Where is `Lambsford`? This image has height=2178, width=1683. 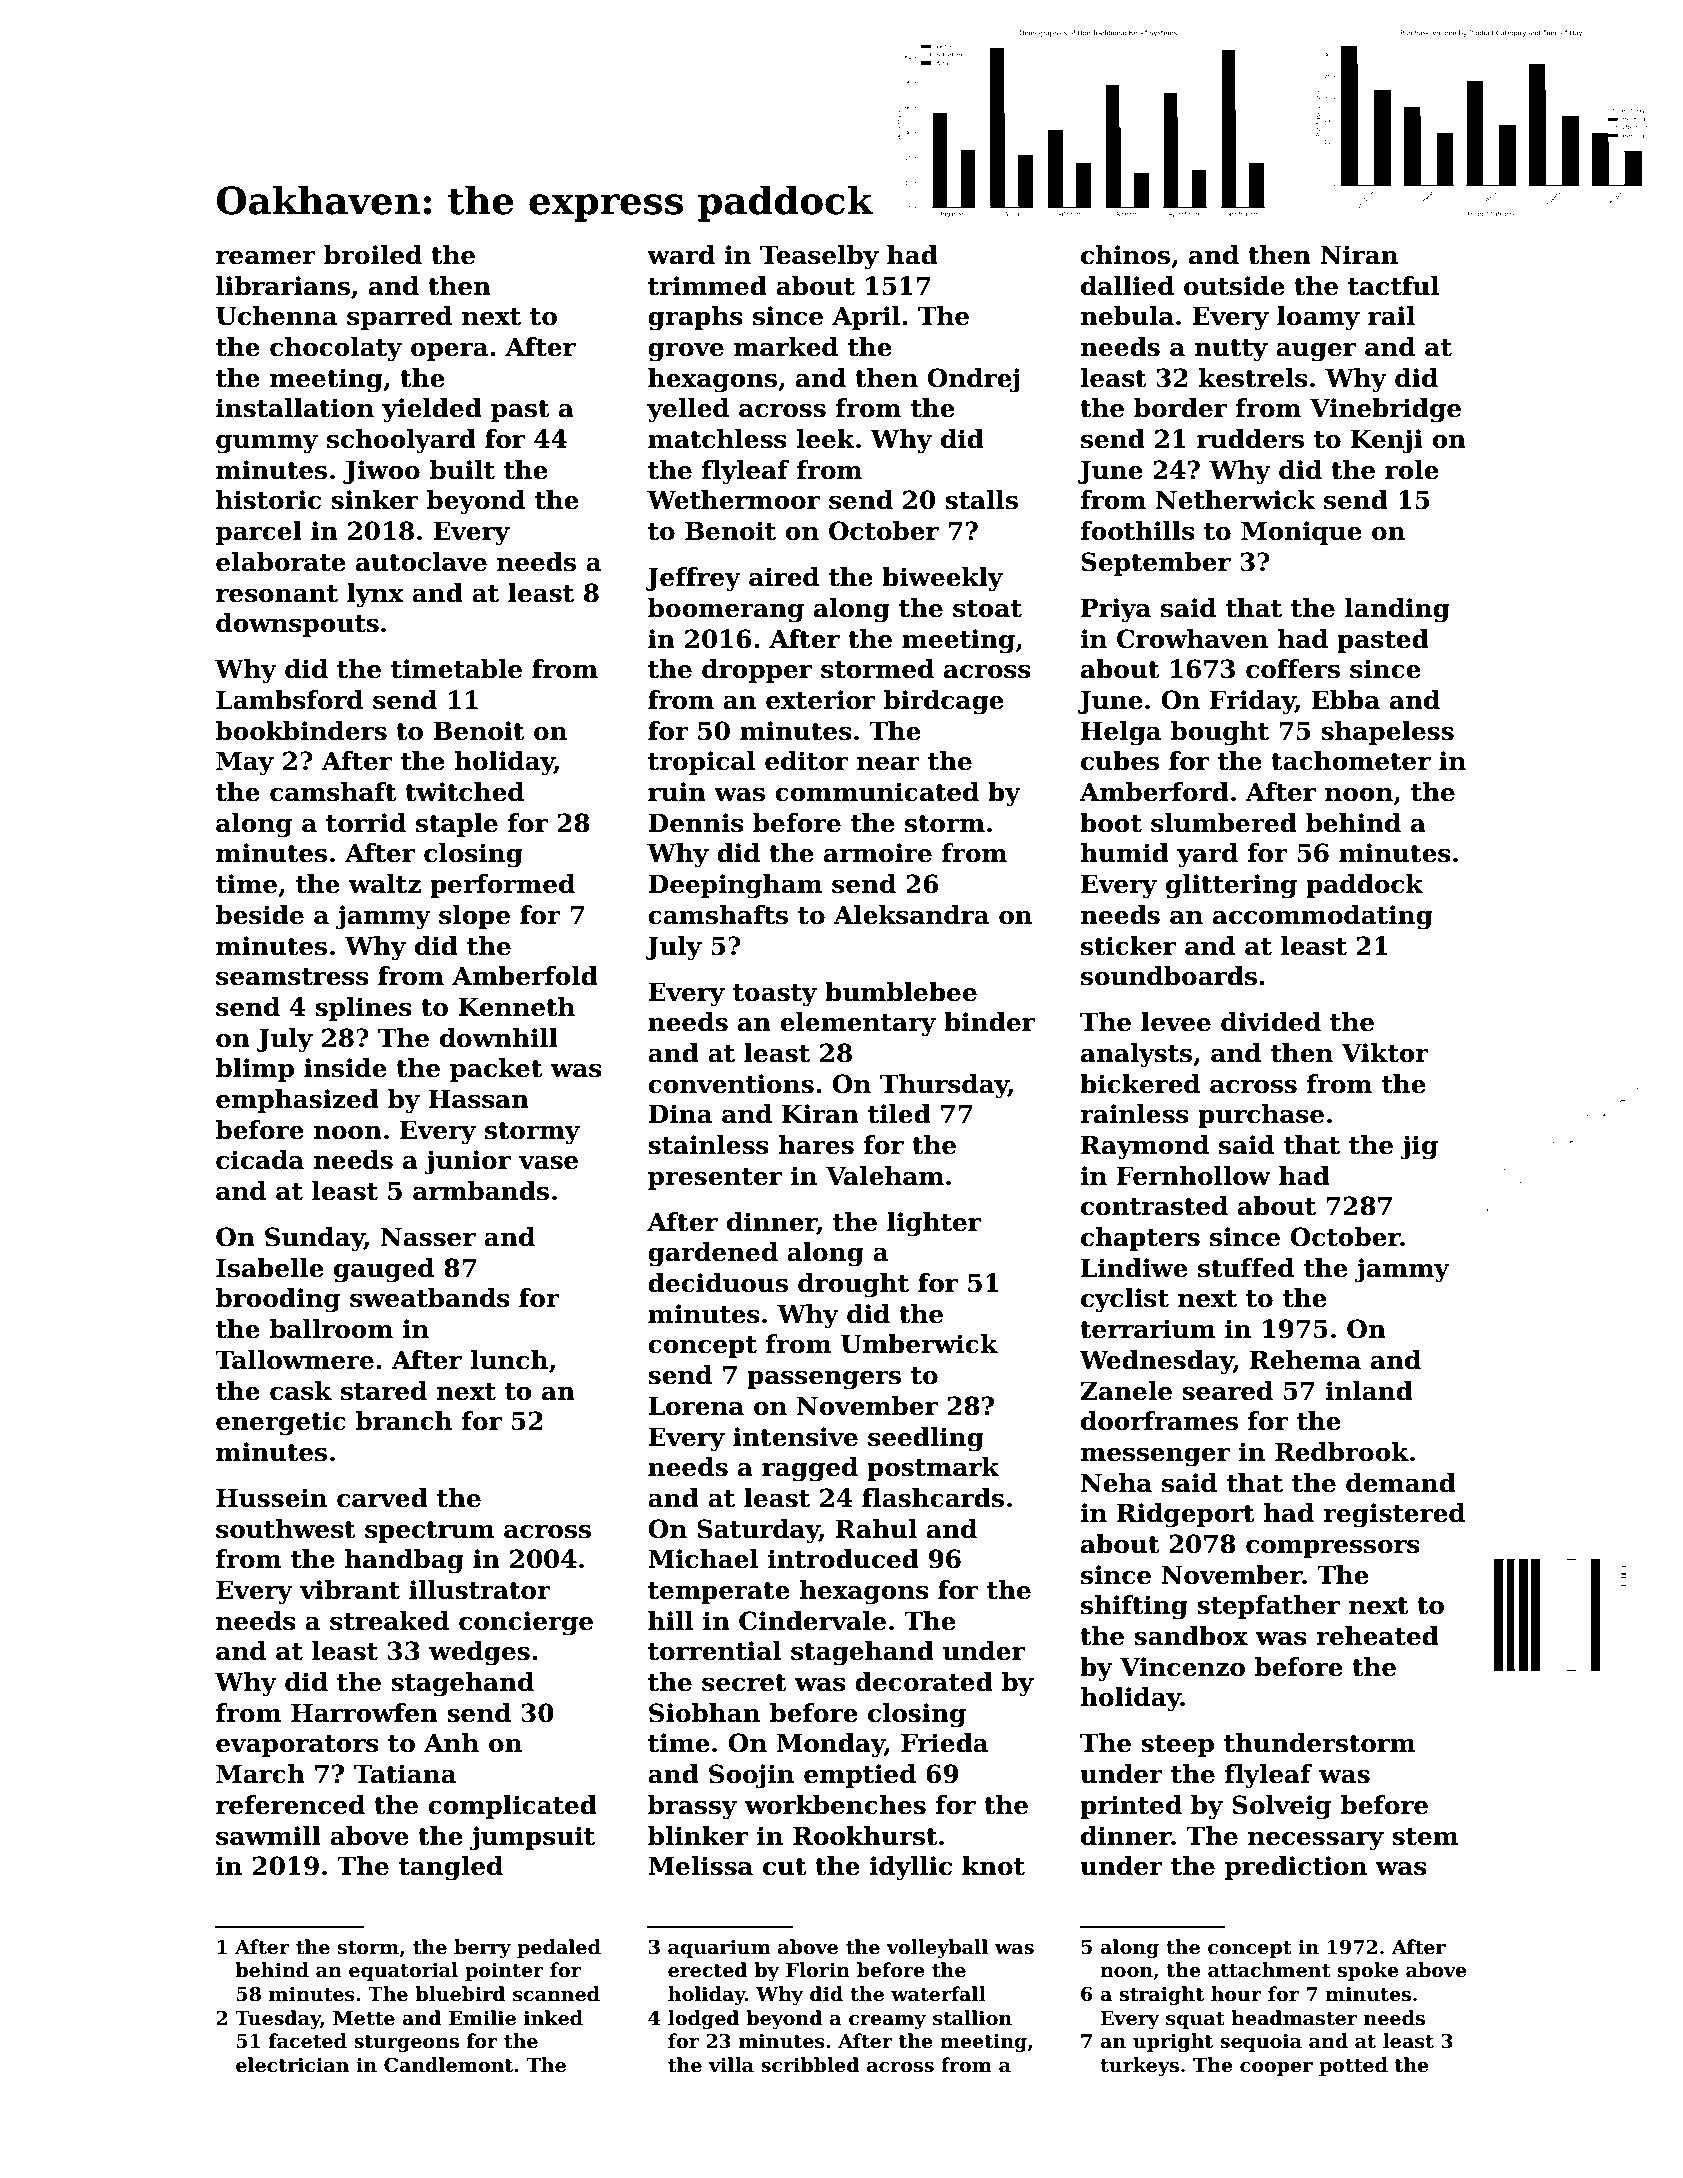
Lambsford is located at coordinates (289, 700).
